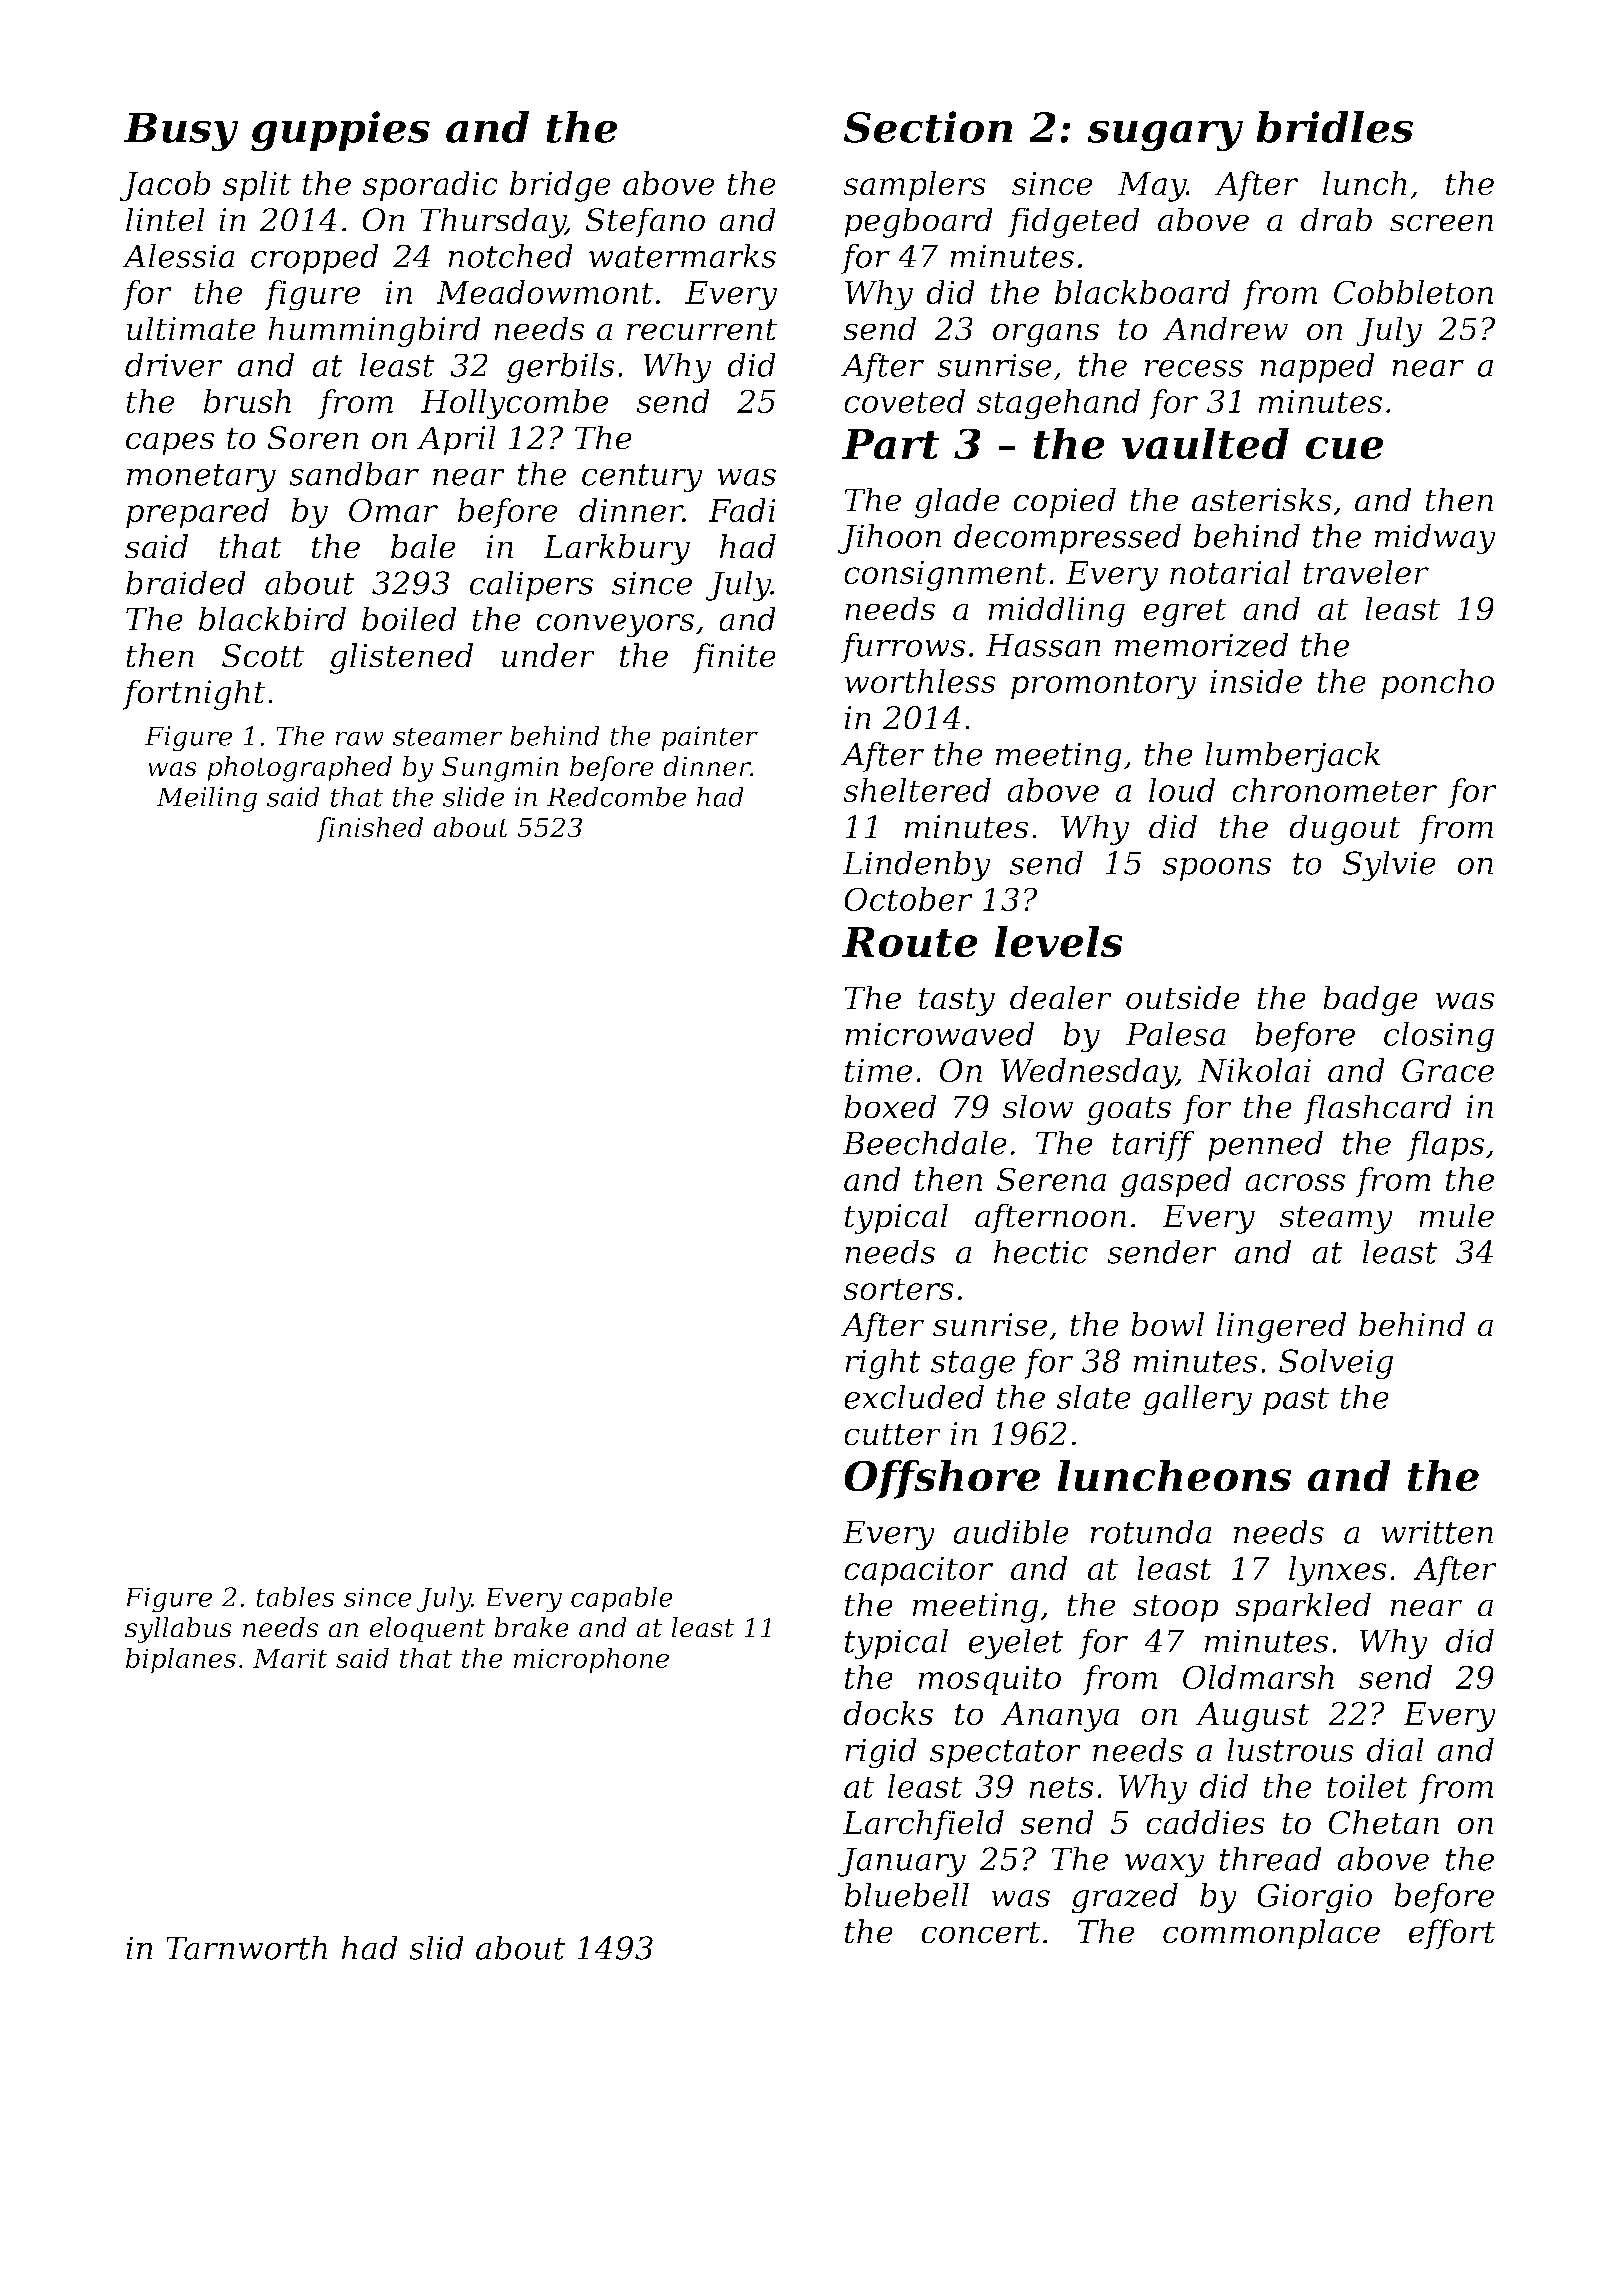  Describe the element at coordinates (369, 830) in the page. I see `finished` at that location.
